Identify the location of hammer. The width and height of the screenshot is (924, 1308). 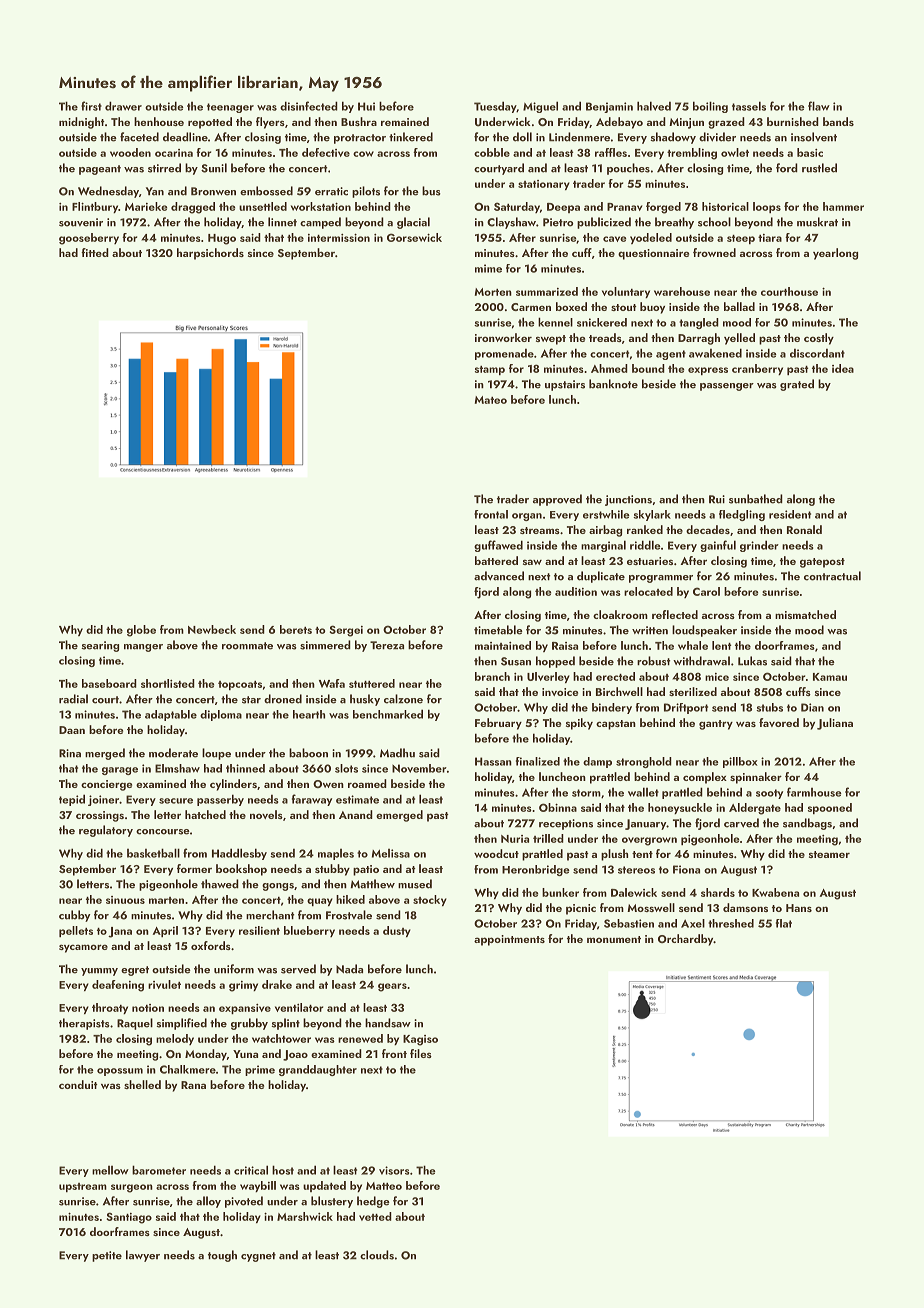
(843, 206).
